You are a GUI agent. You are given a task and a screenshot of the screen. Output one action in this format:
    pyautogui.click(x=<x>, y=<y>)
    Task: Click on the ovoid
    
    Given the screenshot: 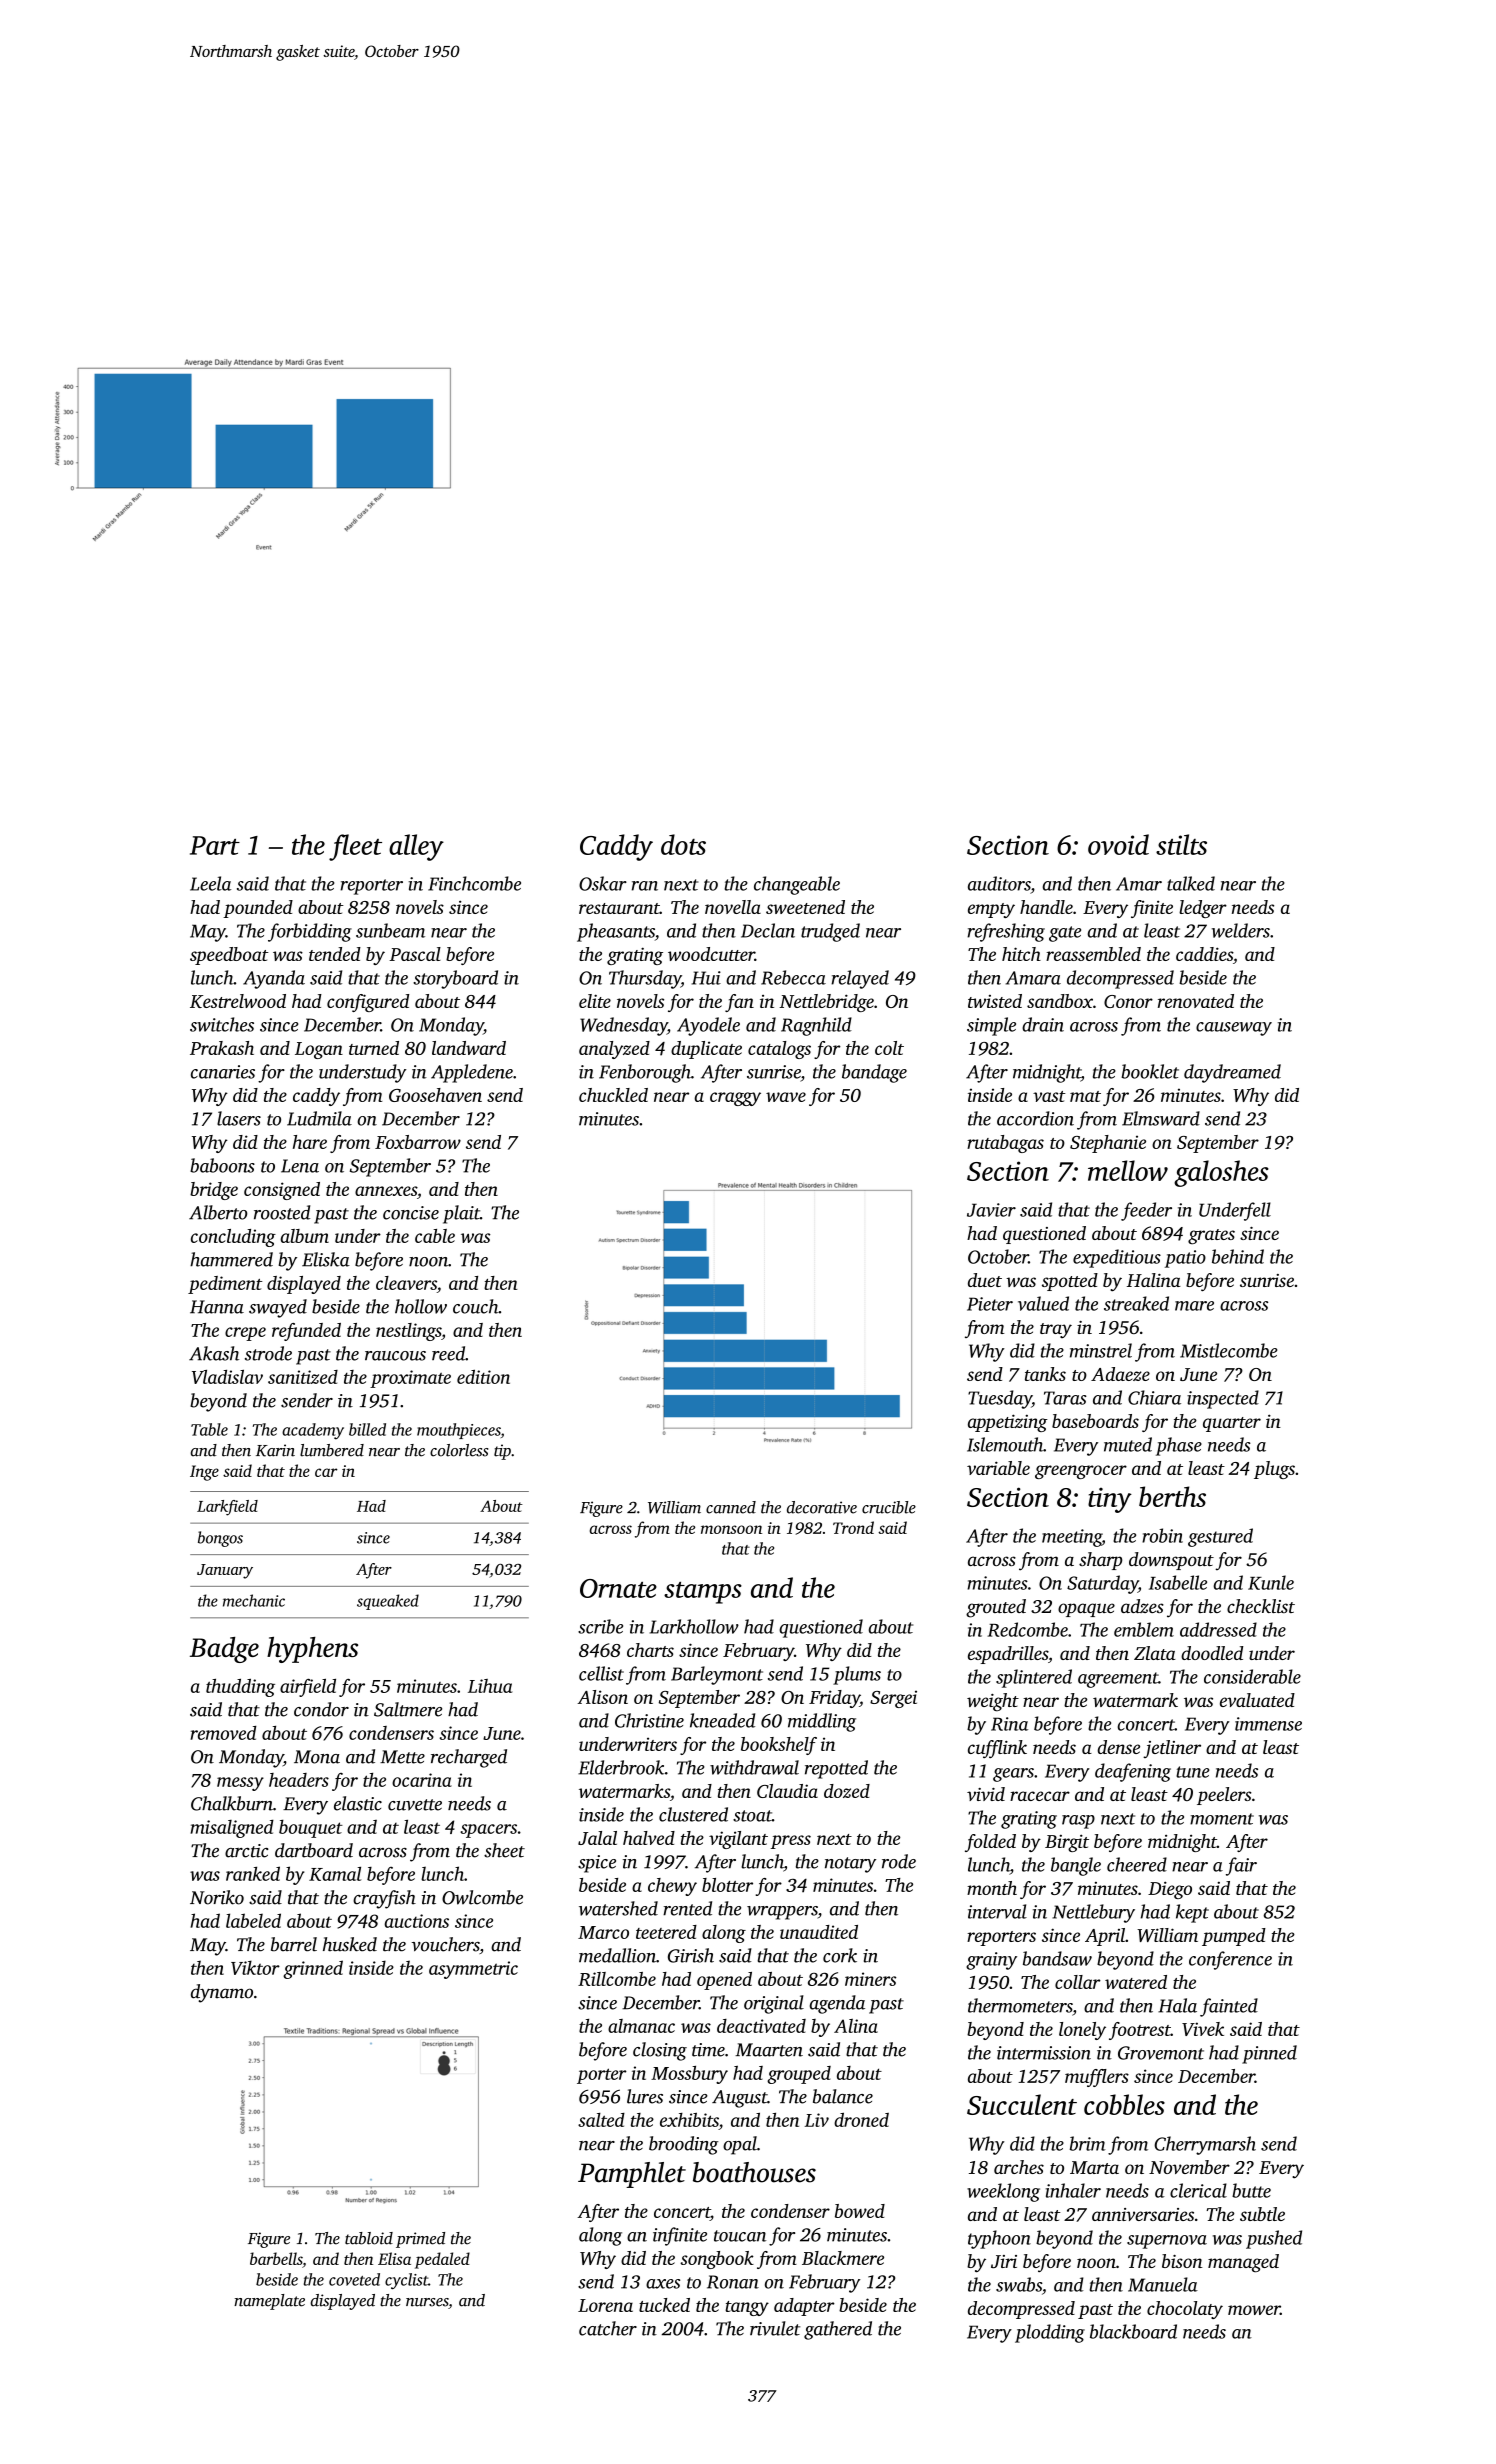 What is the action you would take?
    pyautogui.click(x=1118, y=844)
